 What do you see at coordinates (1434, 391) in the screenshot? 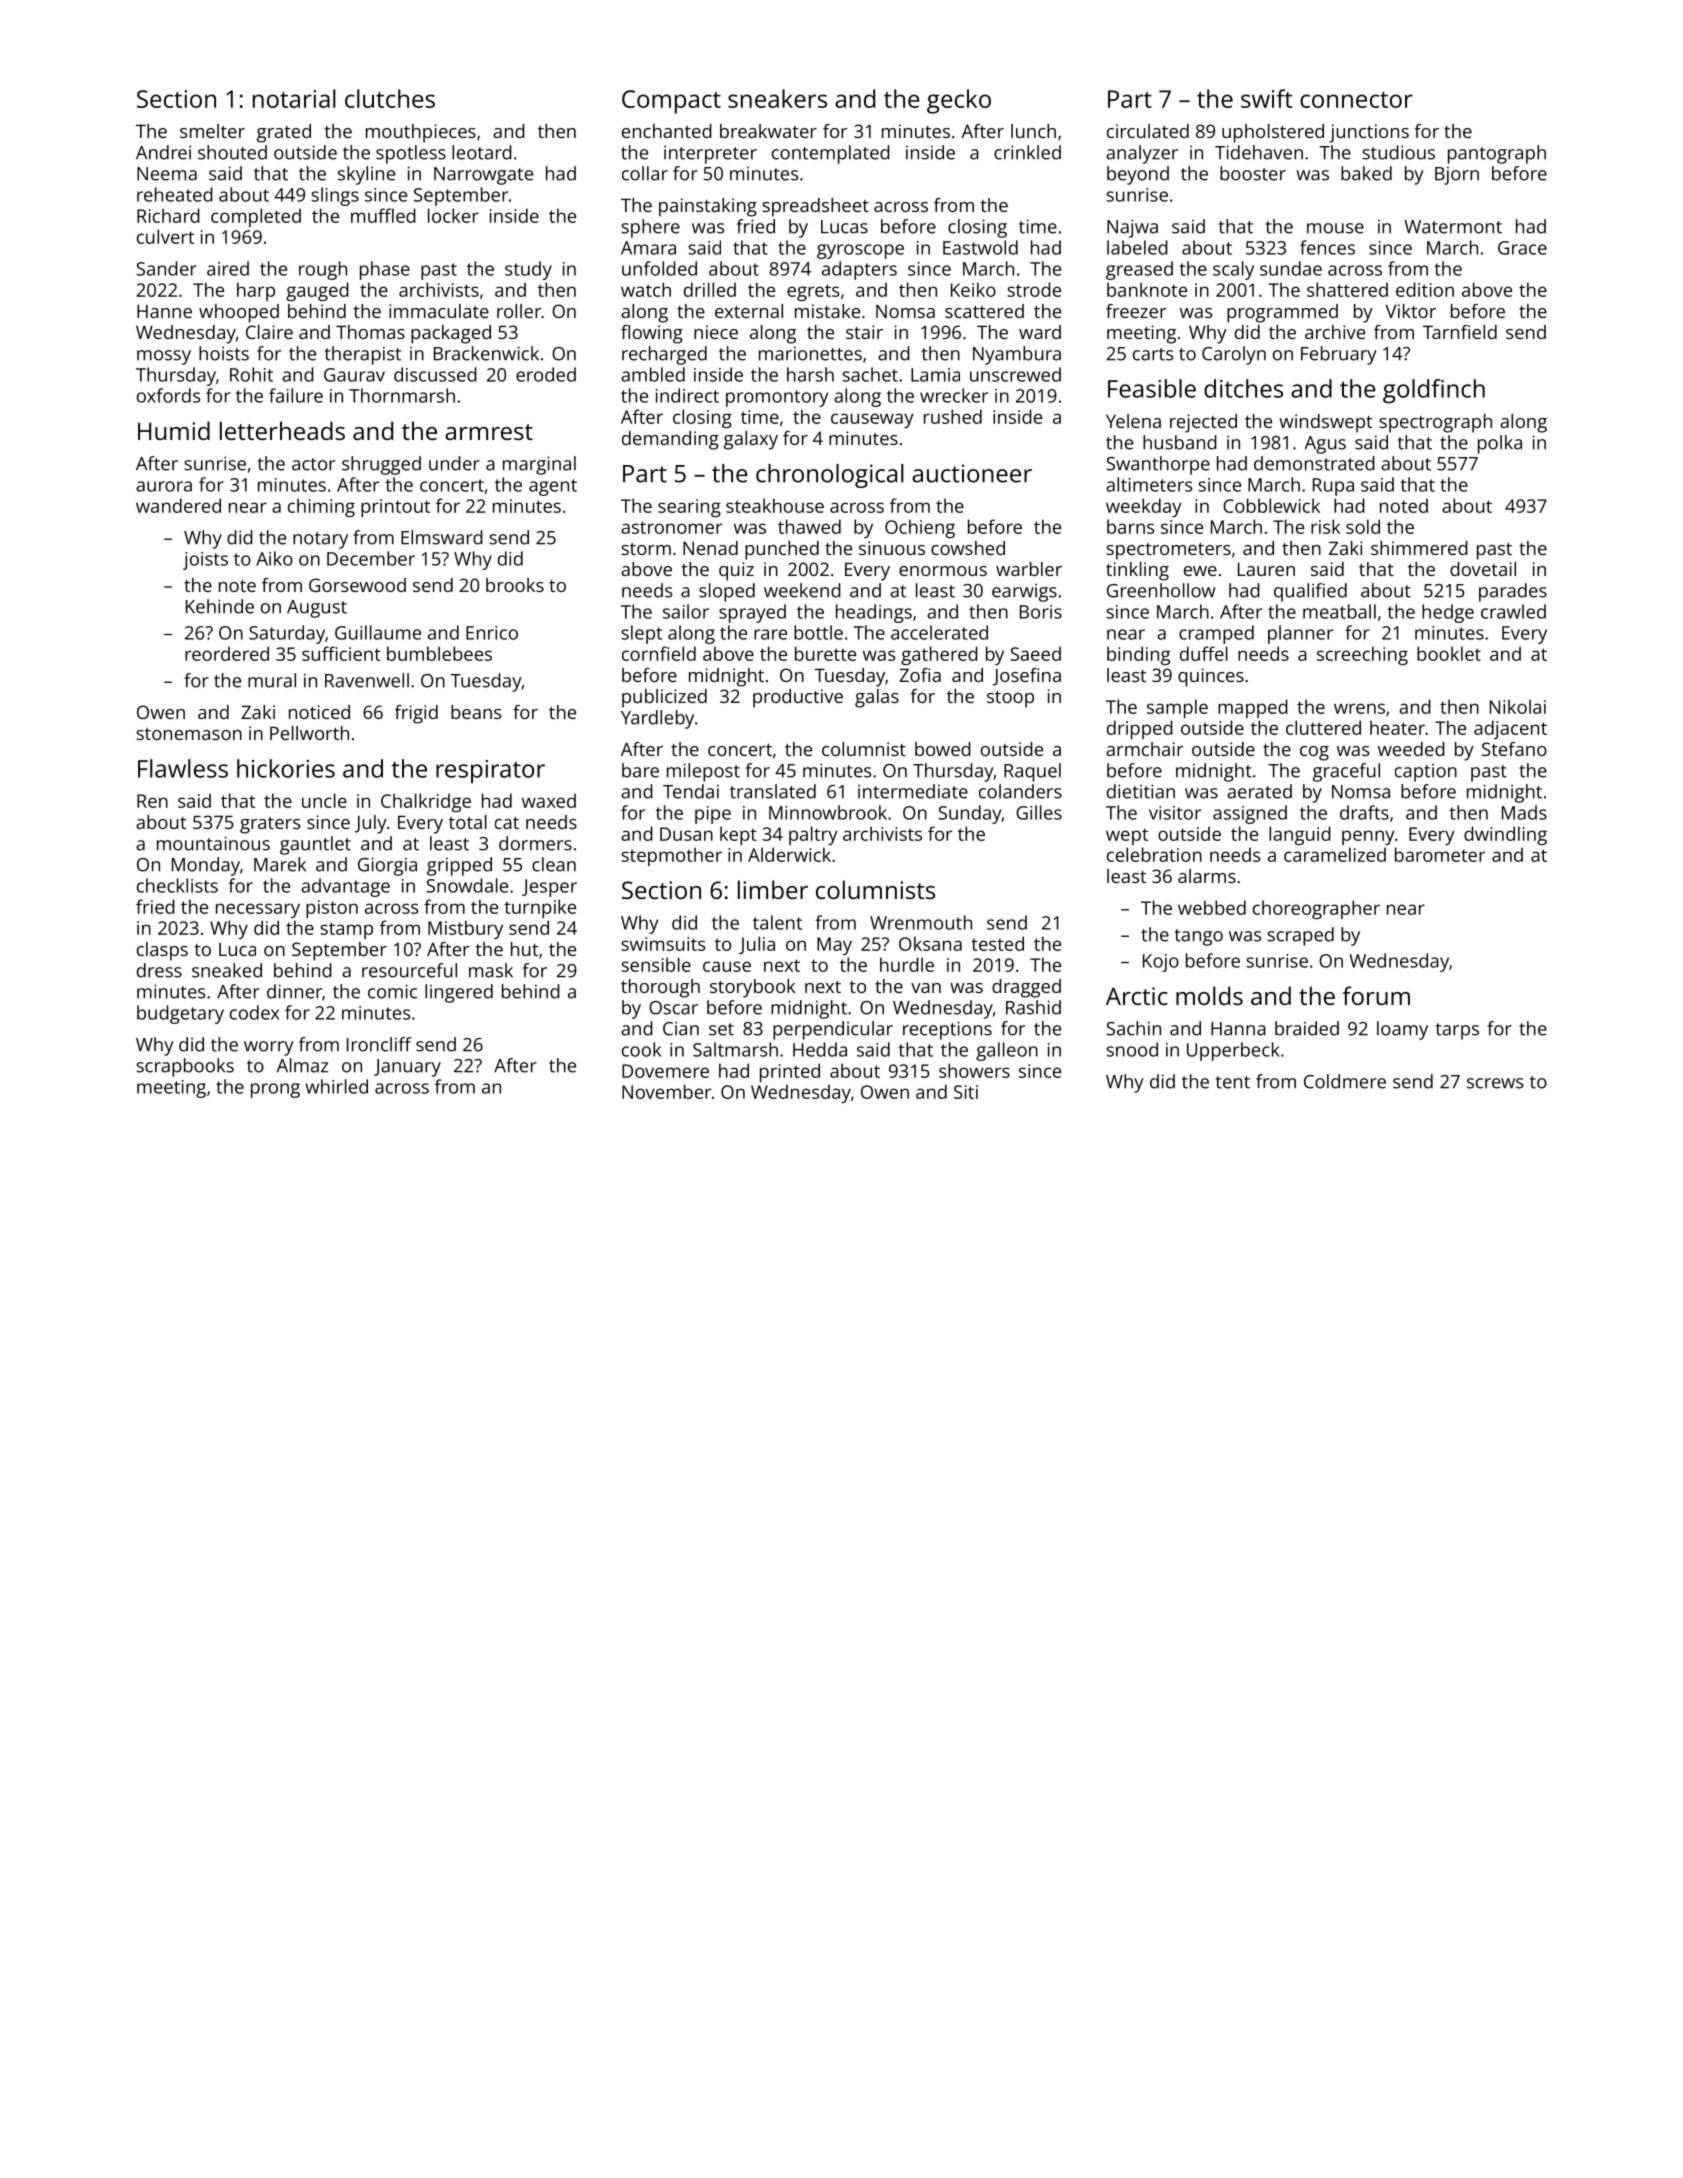
I see `goldfinch` at bounding box center [1434, 391].
